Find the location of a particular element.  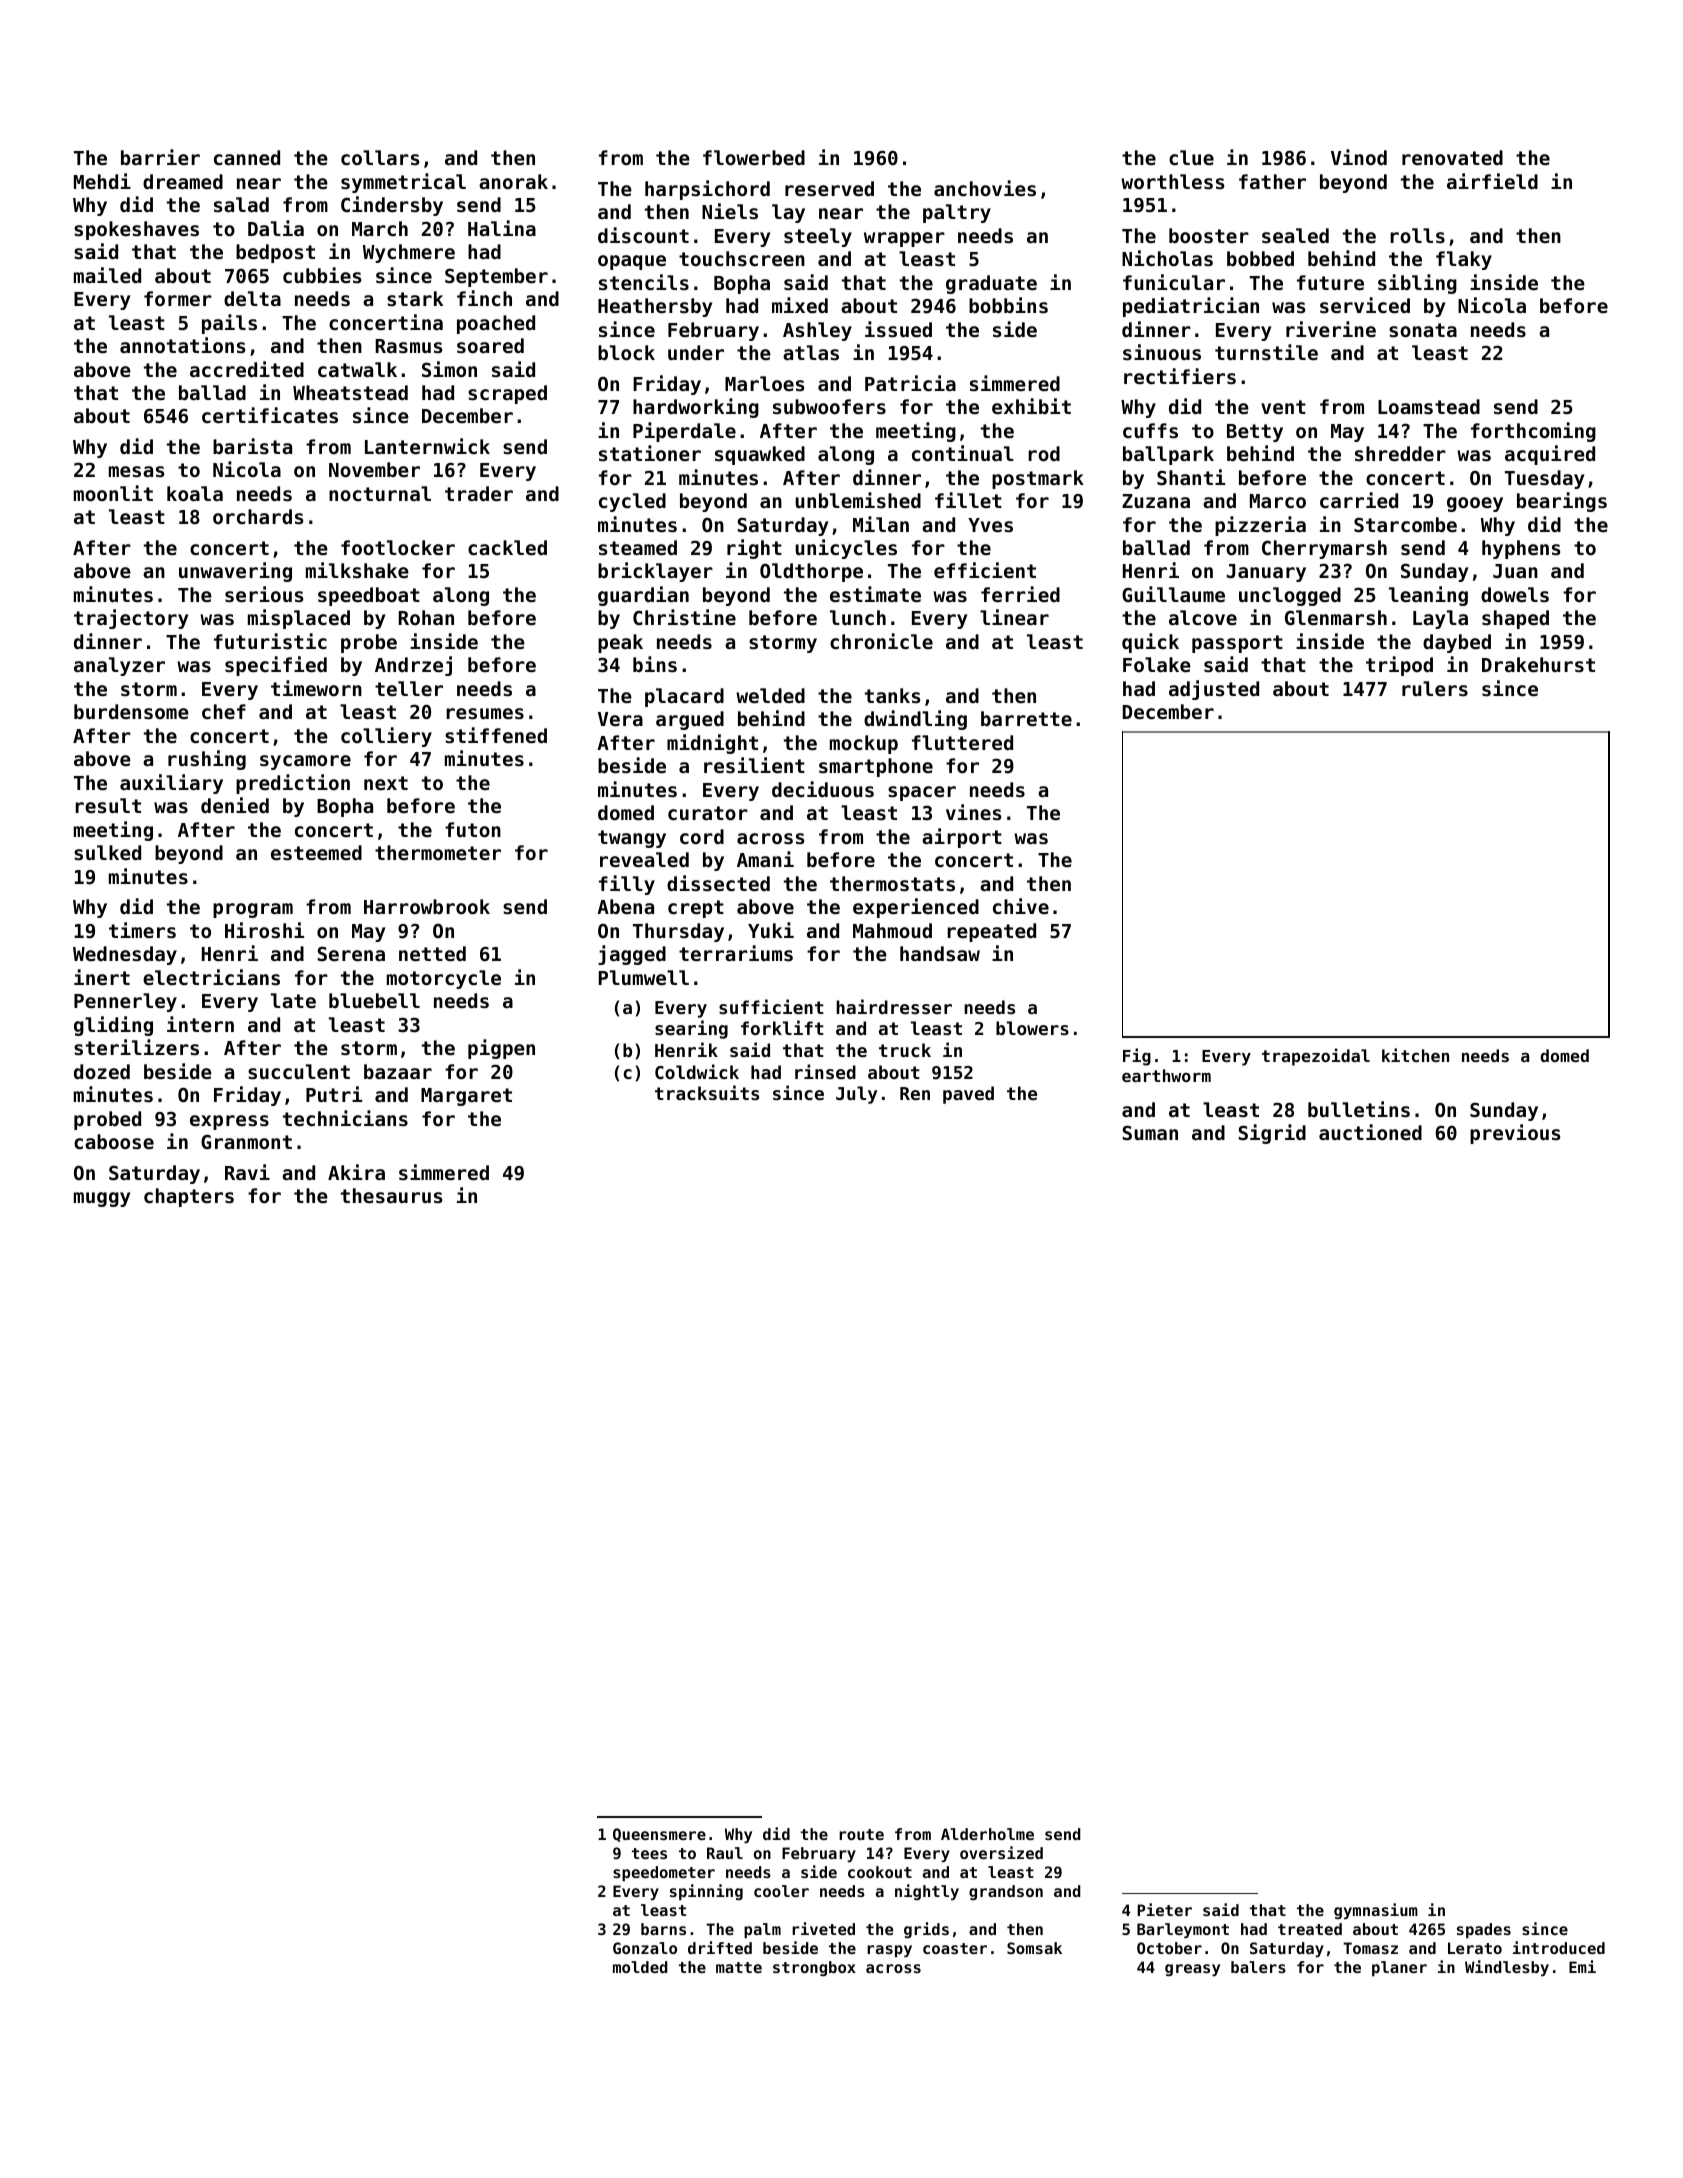

shredder is located at coordinates (1400, 453).
